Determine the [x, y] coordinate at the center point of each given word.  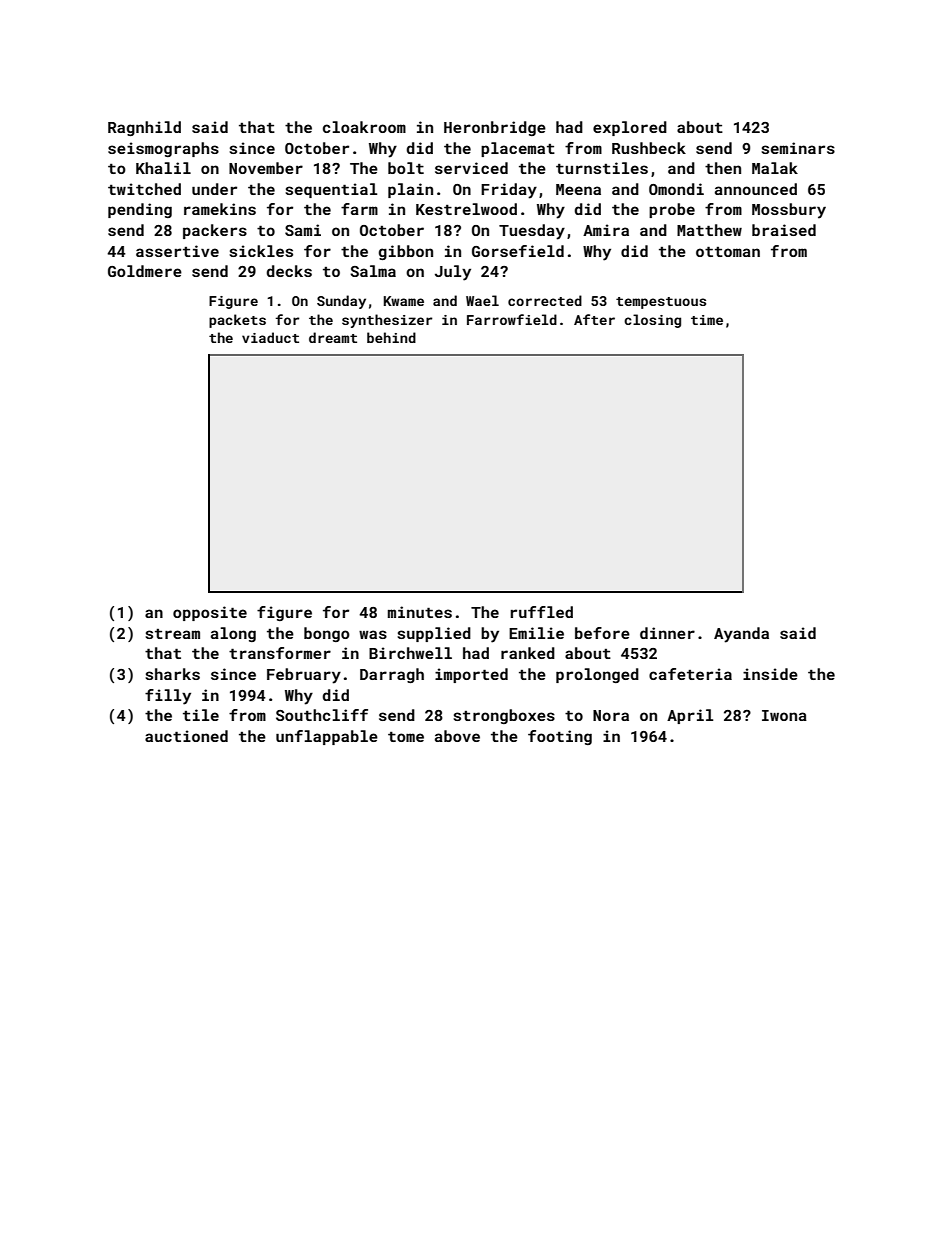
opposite [210, 613]
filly [168, 697]
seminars [798, 148]
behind [391, 337]
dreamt [333, 337]
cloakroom [364, 127]
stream [172, 634]
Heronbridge [495, 128]
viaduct [270, 337]
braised [784, 230]
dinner [667, 633]
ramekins [220, 209]
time [707, 320]
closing [652, 321]
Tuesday [532, 232]
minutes [420, 612]
